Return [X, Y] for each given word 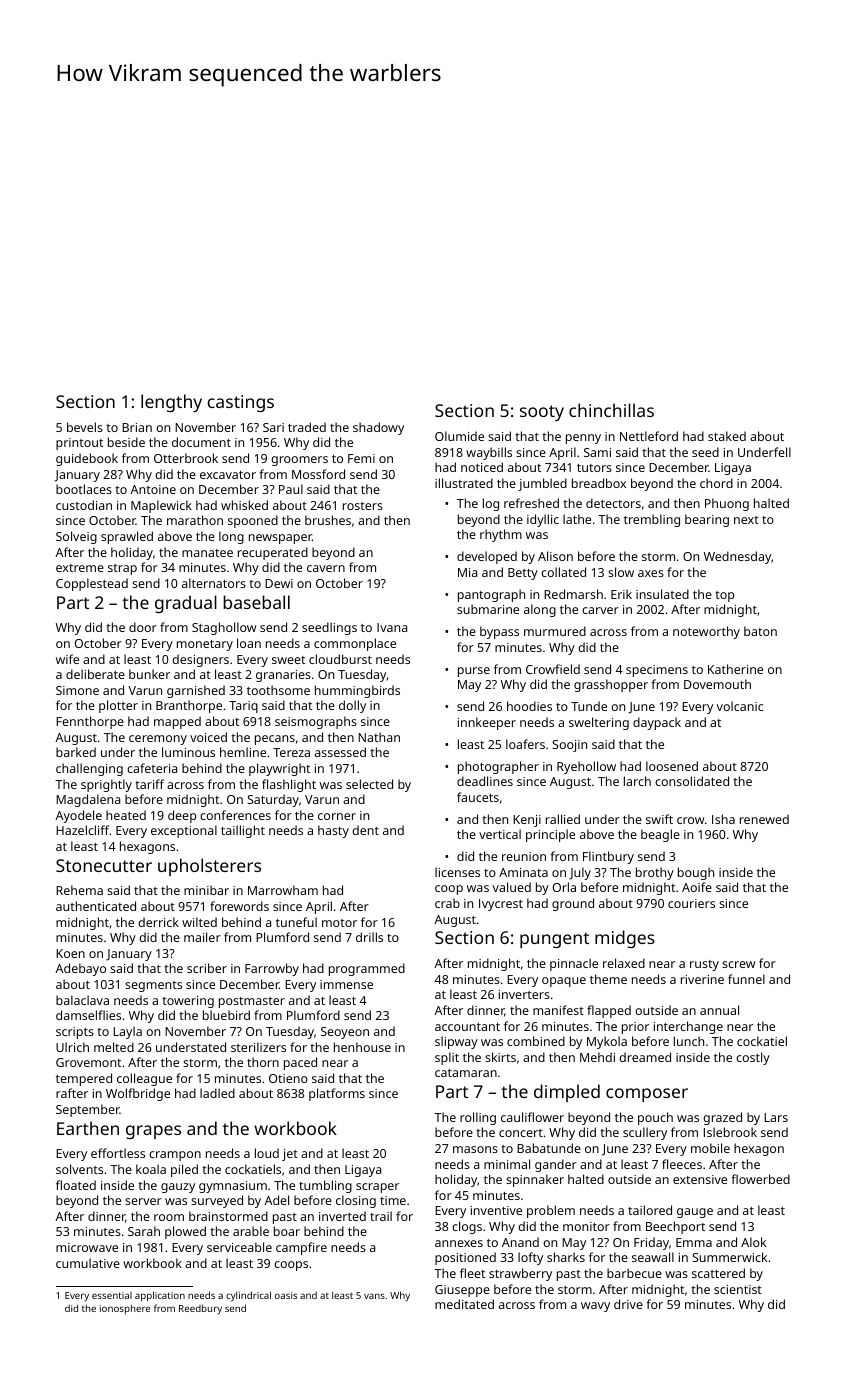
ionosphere [125, 1309]
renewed [764, 819]
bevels [85, 427]
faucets [478, 797]
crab [447, 903]
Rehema [79, 890]
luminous [188, 752]
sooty [542, 413]
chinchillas [611, 410]
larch [637, 781]
